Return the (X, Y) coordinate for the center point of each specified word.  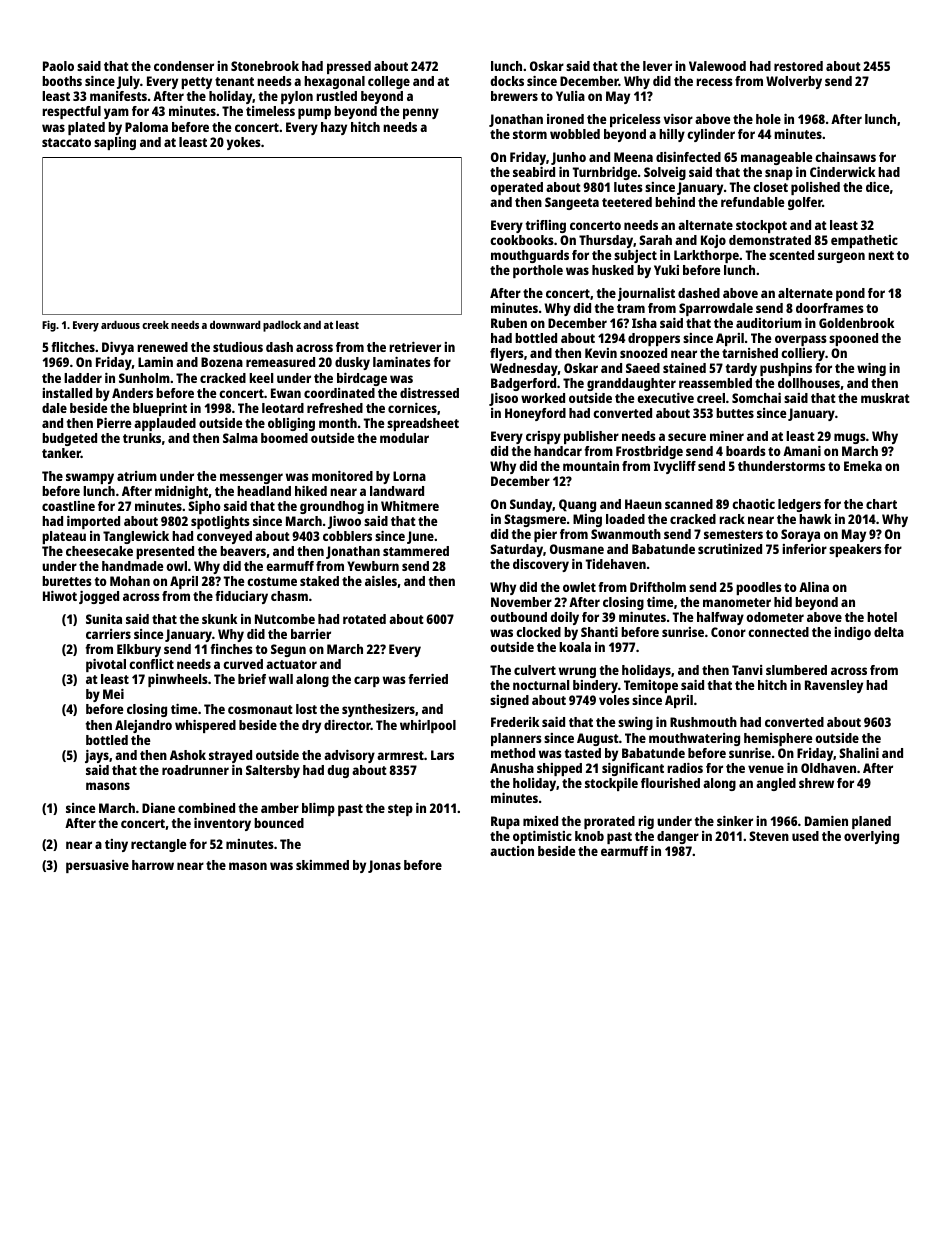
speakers (855, 550)
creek (155, 324)
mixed (540, 821)
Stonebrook (265, 66)
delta (889, 632)
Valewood (717, 66)
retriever (415, 347)
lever (657, 66)
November (521, 602)
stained (684, 368)
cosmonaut (260, 709)
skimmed (322, 865)
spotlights (220, 522)
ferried (428, 679)
